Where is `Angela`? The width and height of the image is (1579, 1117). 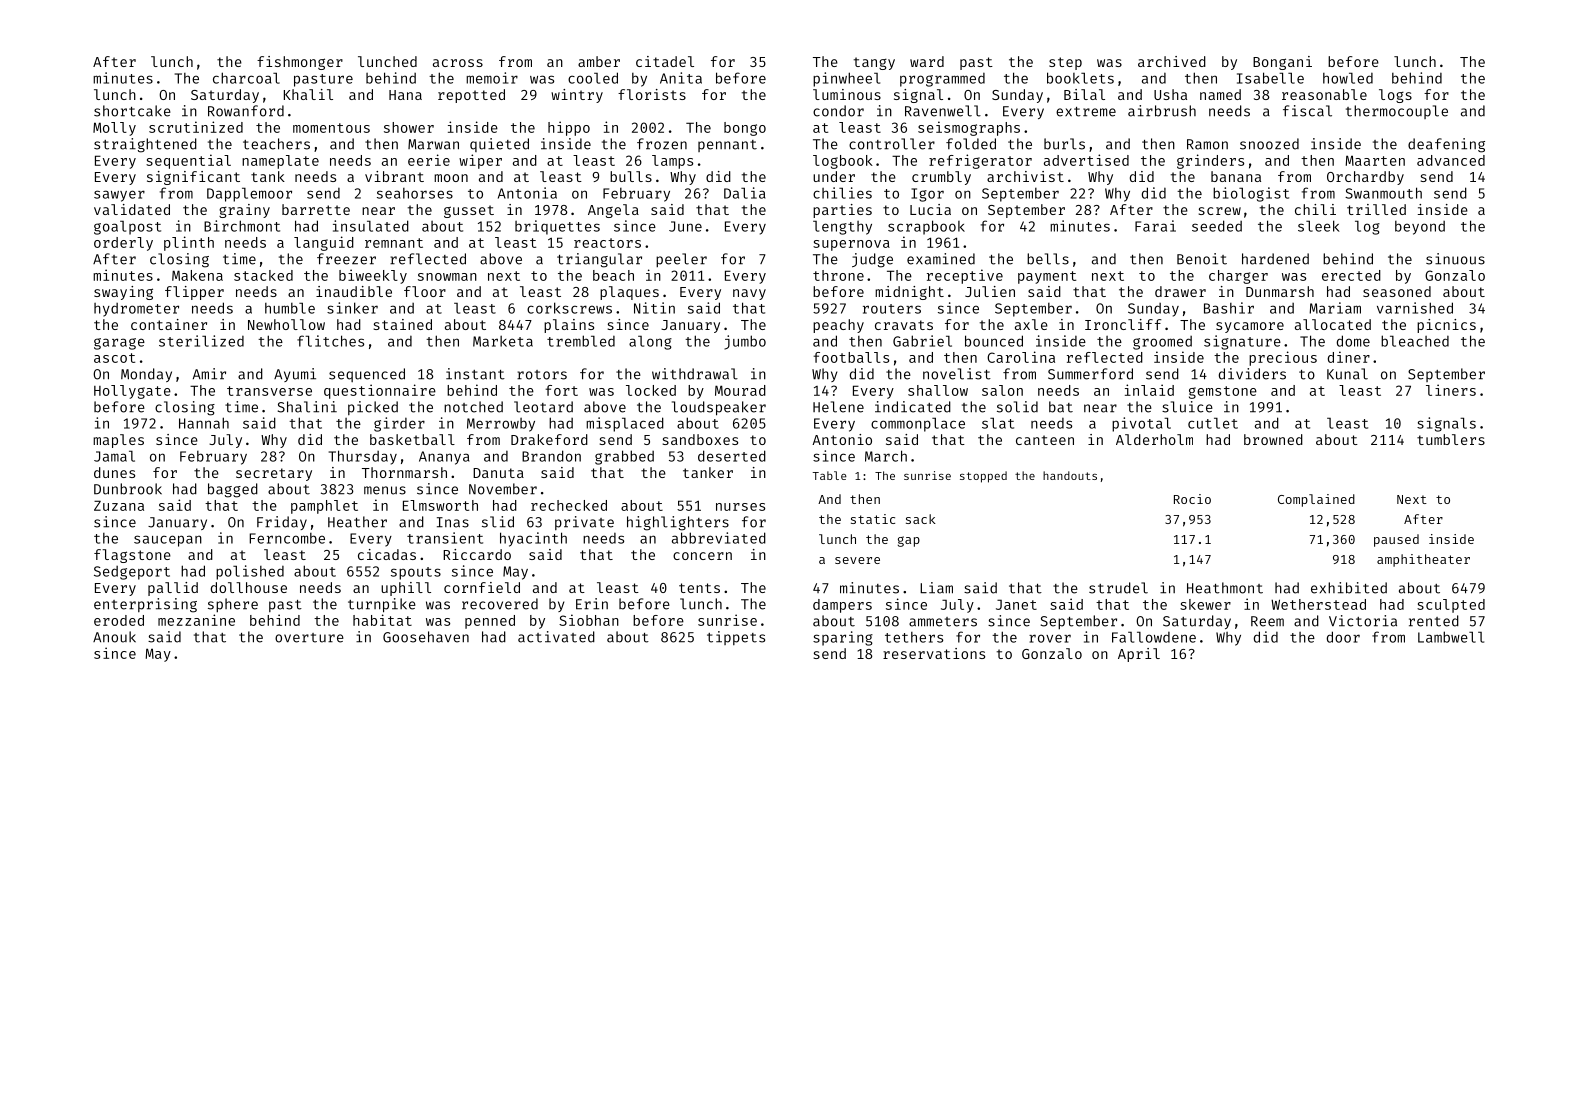
Angela is located at coordinates (613, 211).
